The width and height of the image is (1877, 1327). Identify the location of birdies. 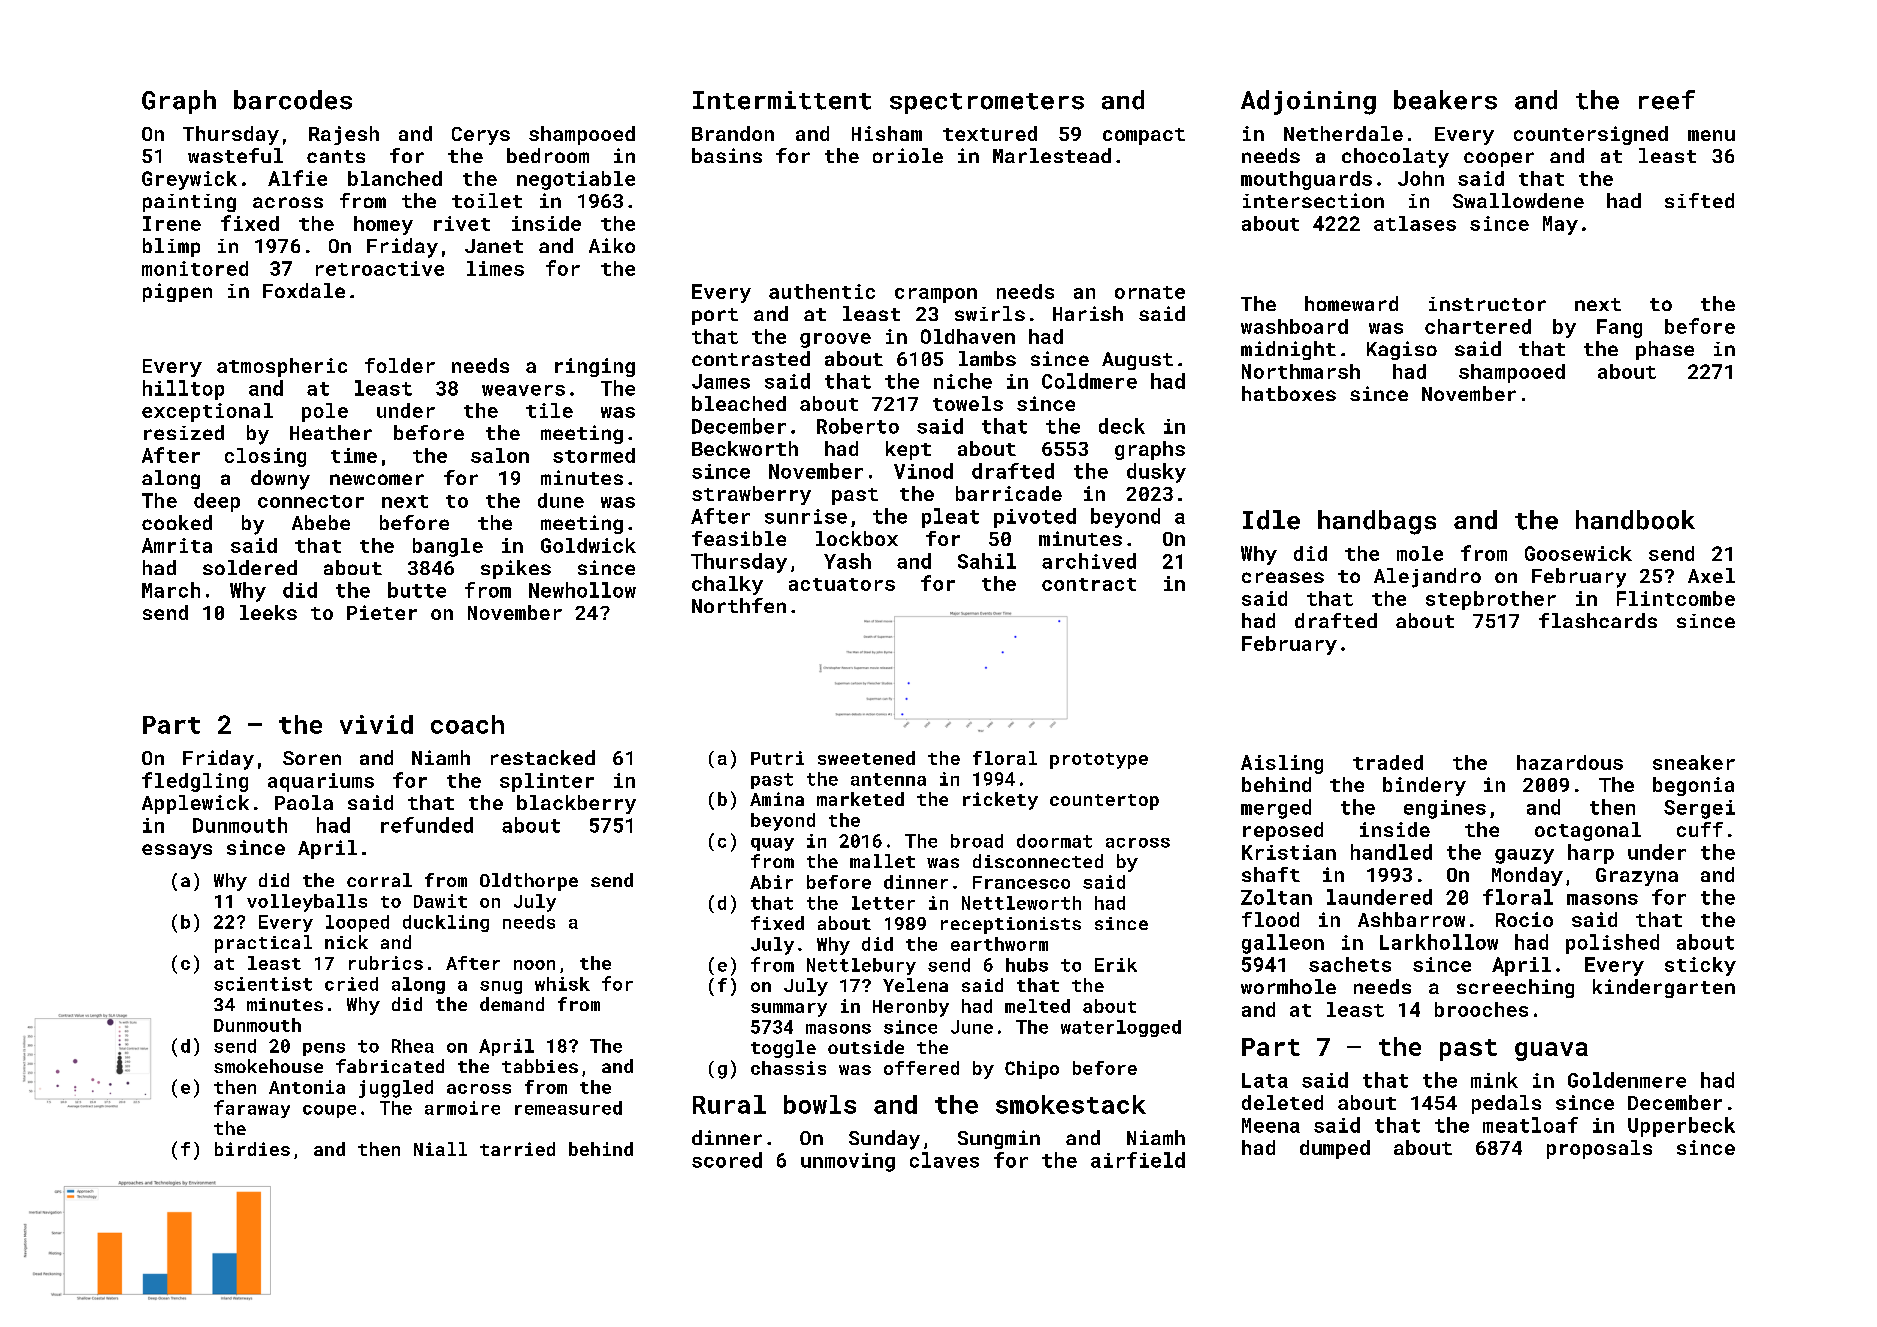
(252, 1149).
